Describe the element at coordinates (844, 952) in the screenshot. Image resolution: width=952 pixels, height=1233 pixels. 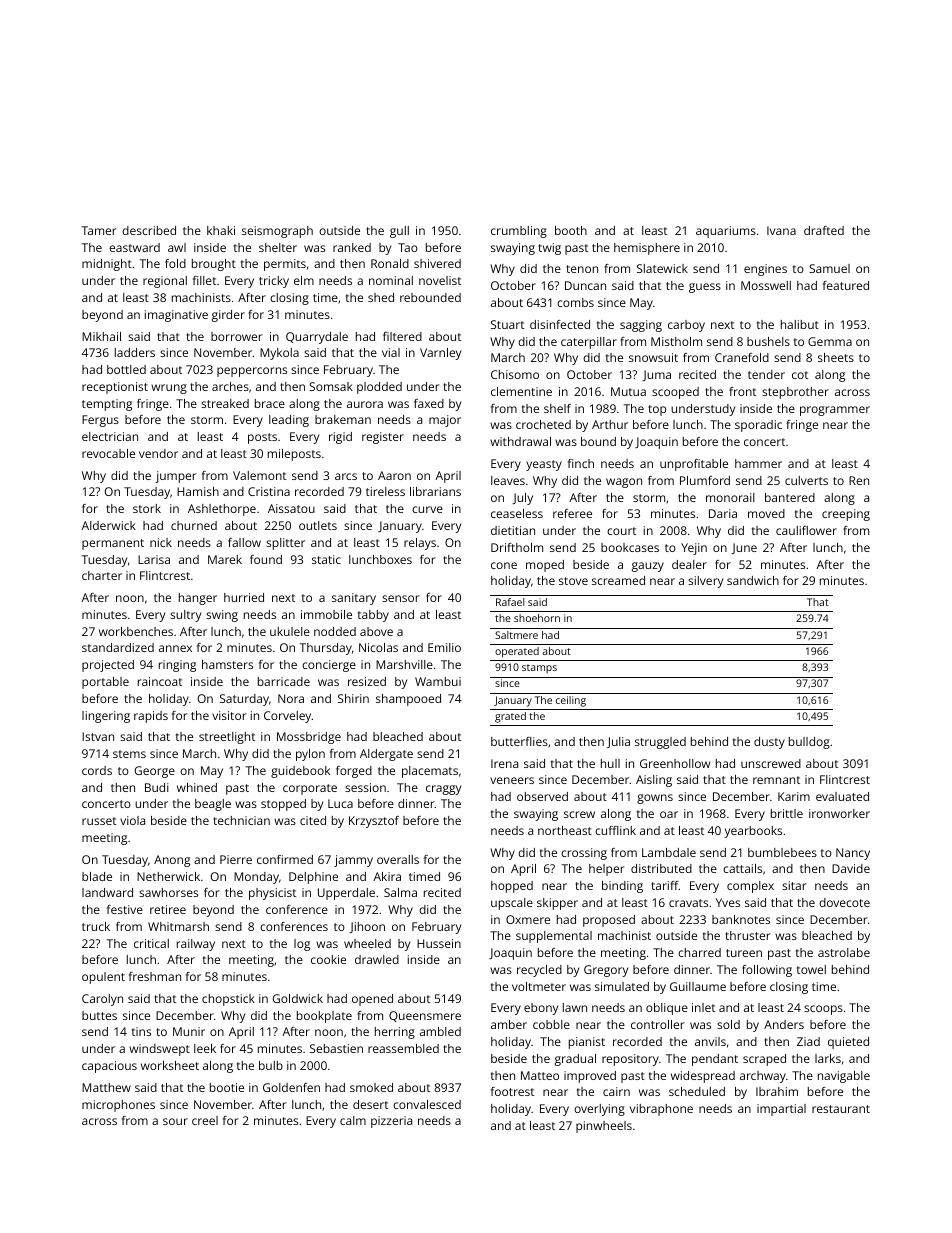
I see `astrolabe` at that location.
